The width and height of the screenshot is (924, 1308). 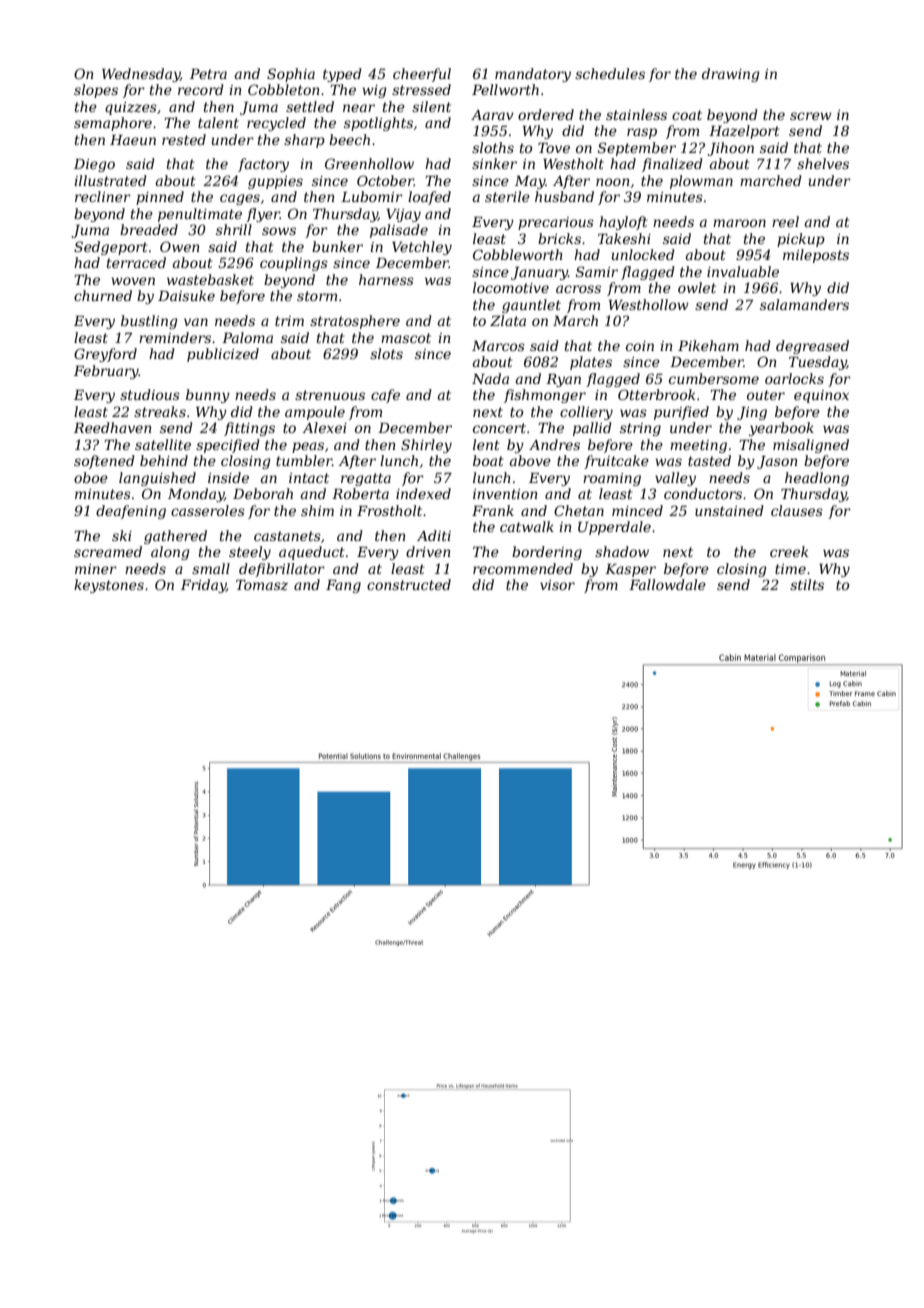 What do you see at coordinates (157, 479) in the screenshot?
I see `languished` at bounding box center [157, 479].
